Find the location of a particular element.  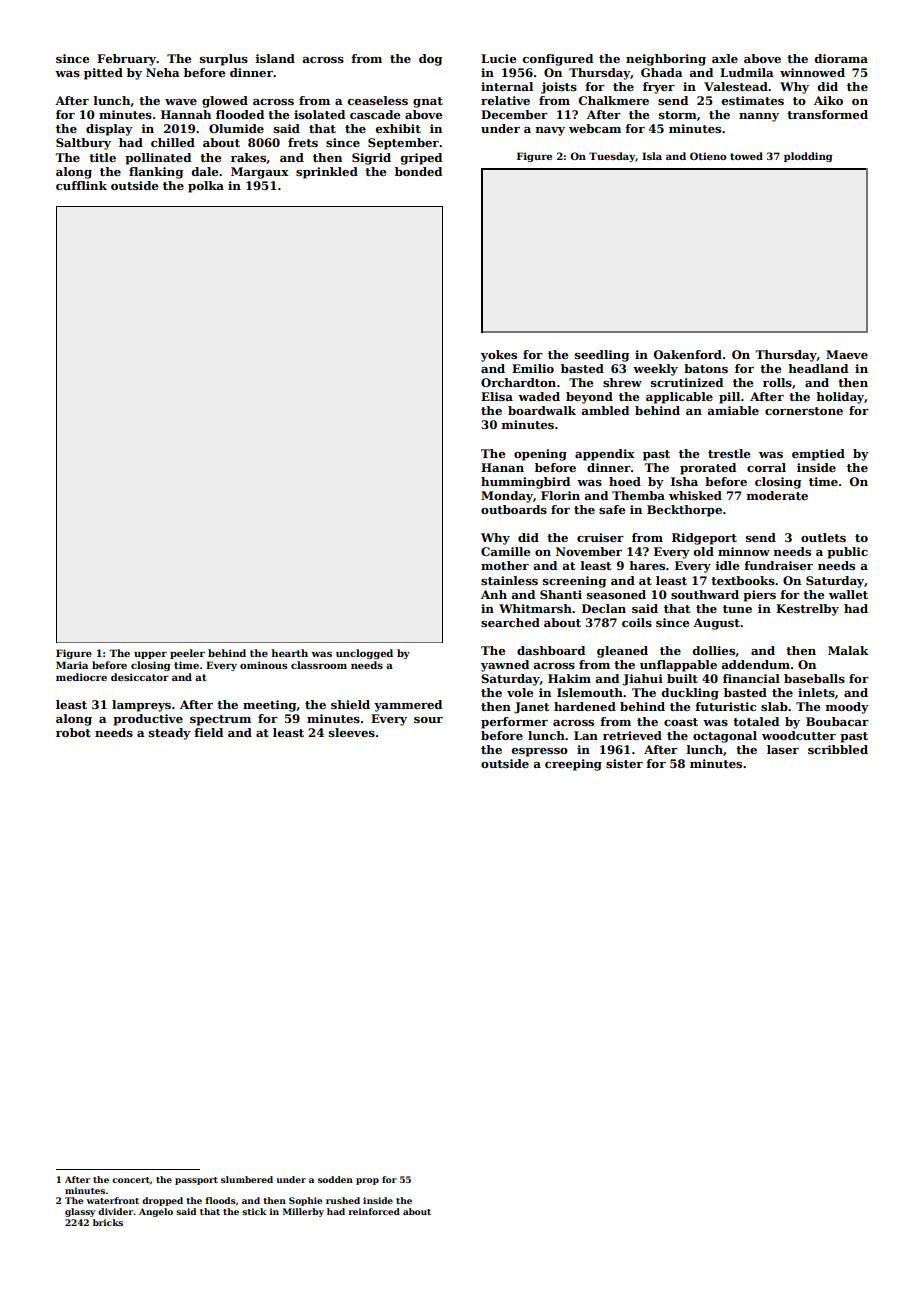

sleeves is located at coordinates (352, 732).
